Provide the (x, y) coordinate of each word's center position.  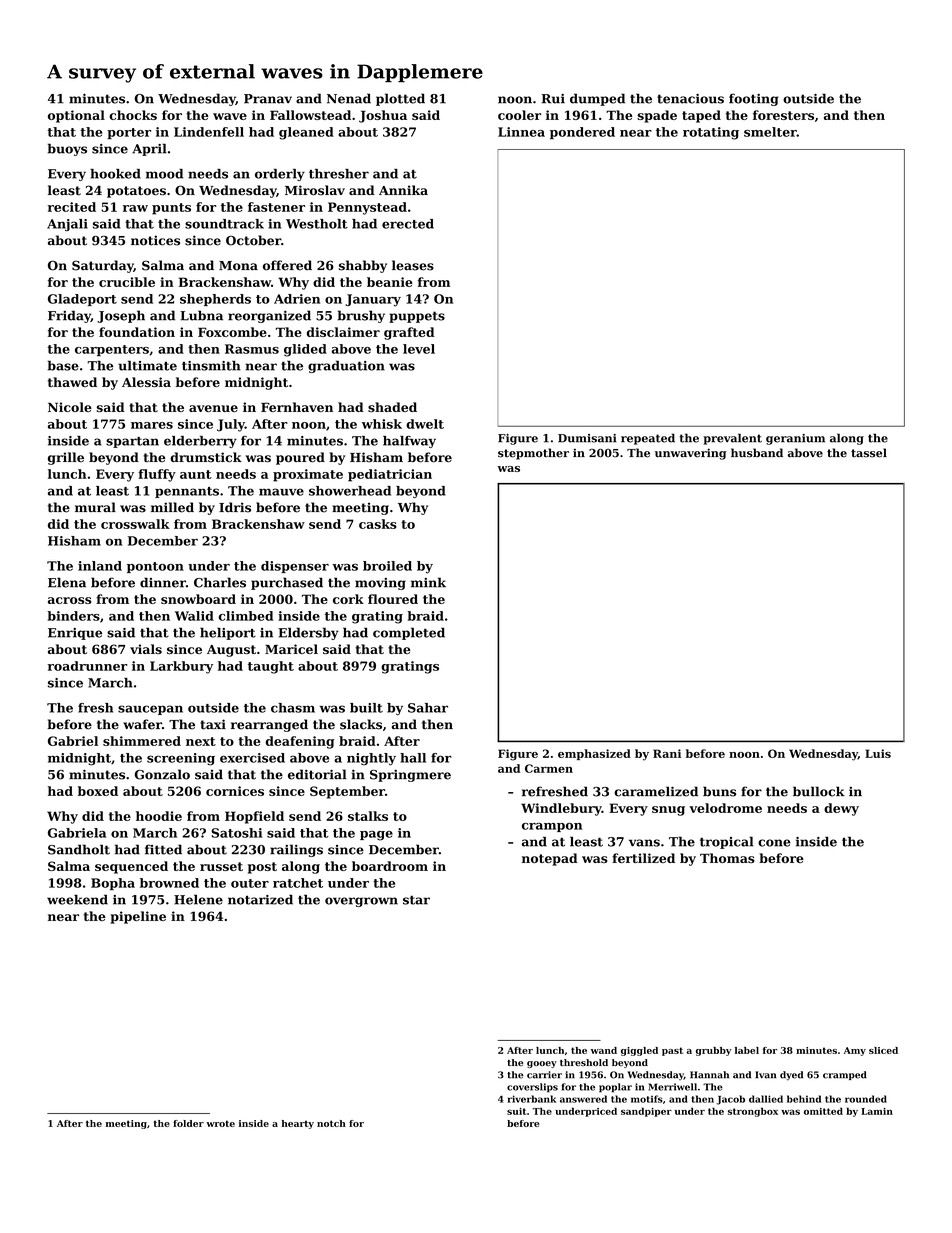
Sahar (428, 708)
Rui (553, 99)
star (416, 900)
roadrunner (88, 666)
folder (188, 1123)
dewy (841, 809)
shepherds (215, 300)
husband (757, 453)
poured (300, 458)
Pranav (268, 99)
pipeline (138, 917)
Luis (878, 753)
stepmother (533, 454)
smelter (770, 132)
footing (754, 99)
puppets (417, 317)
